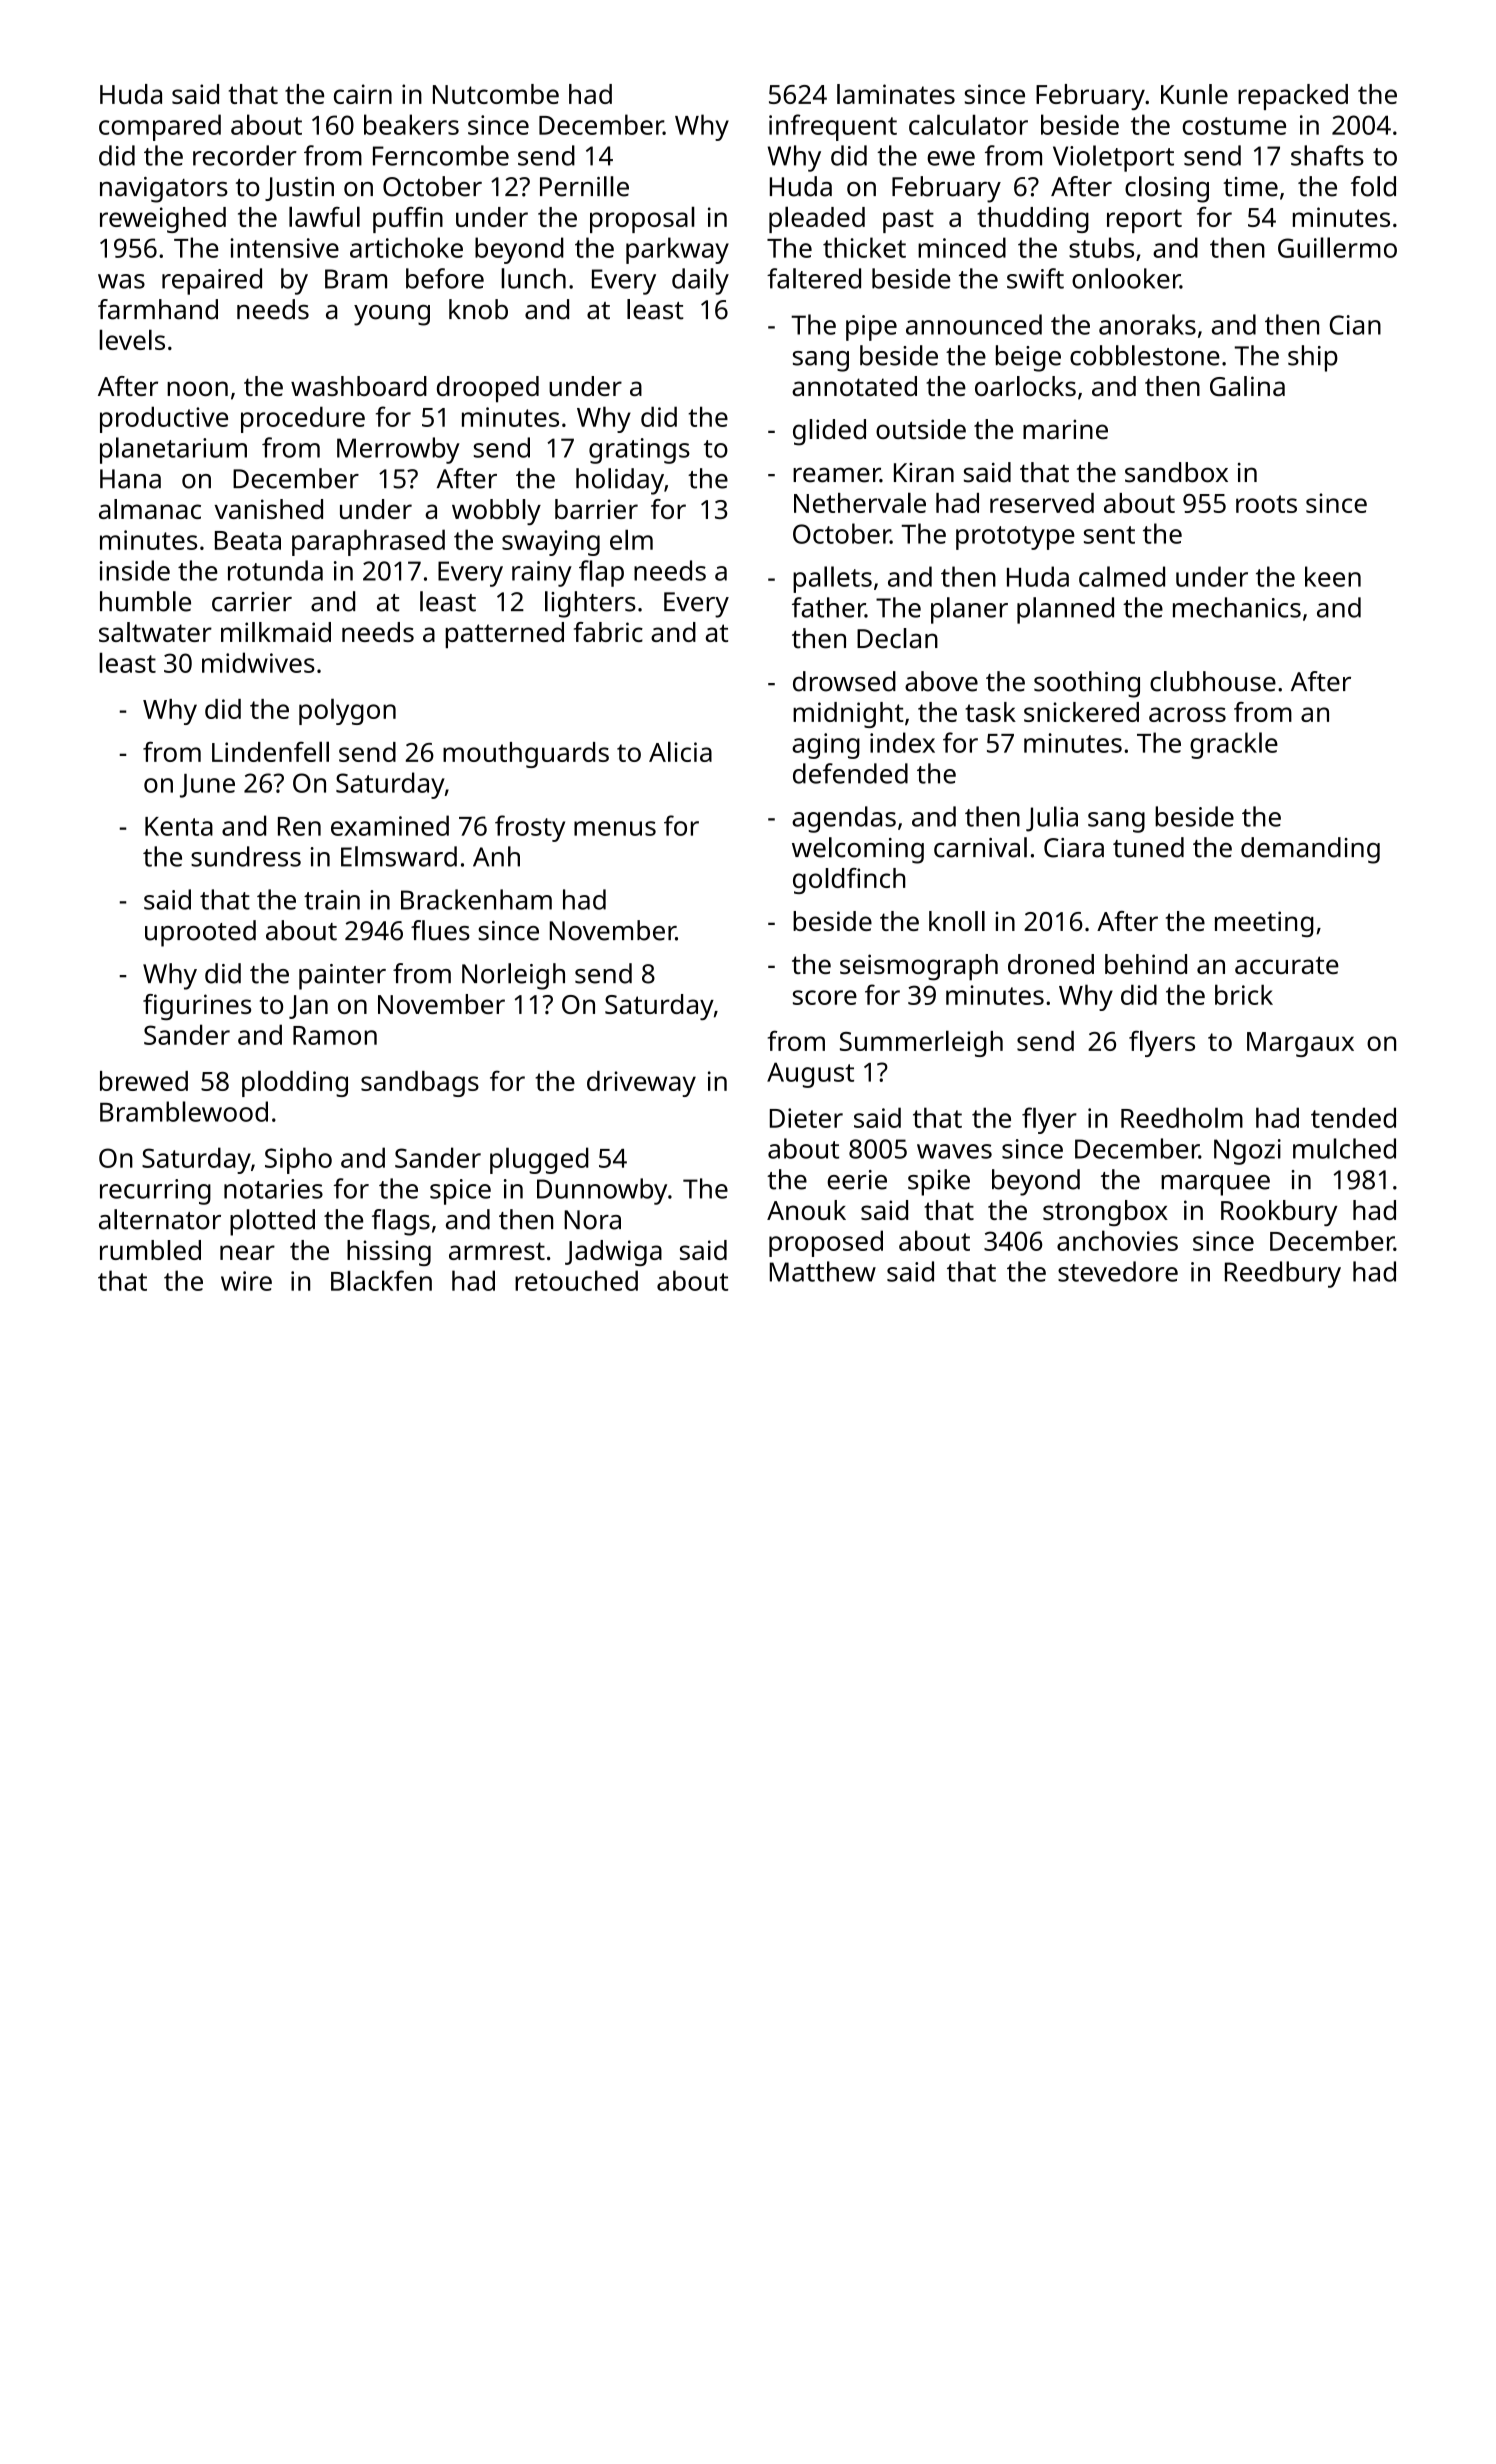  I want to click on Guillermo, so click(1337, 247).
